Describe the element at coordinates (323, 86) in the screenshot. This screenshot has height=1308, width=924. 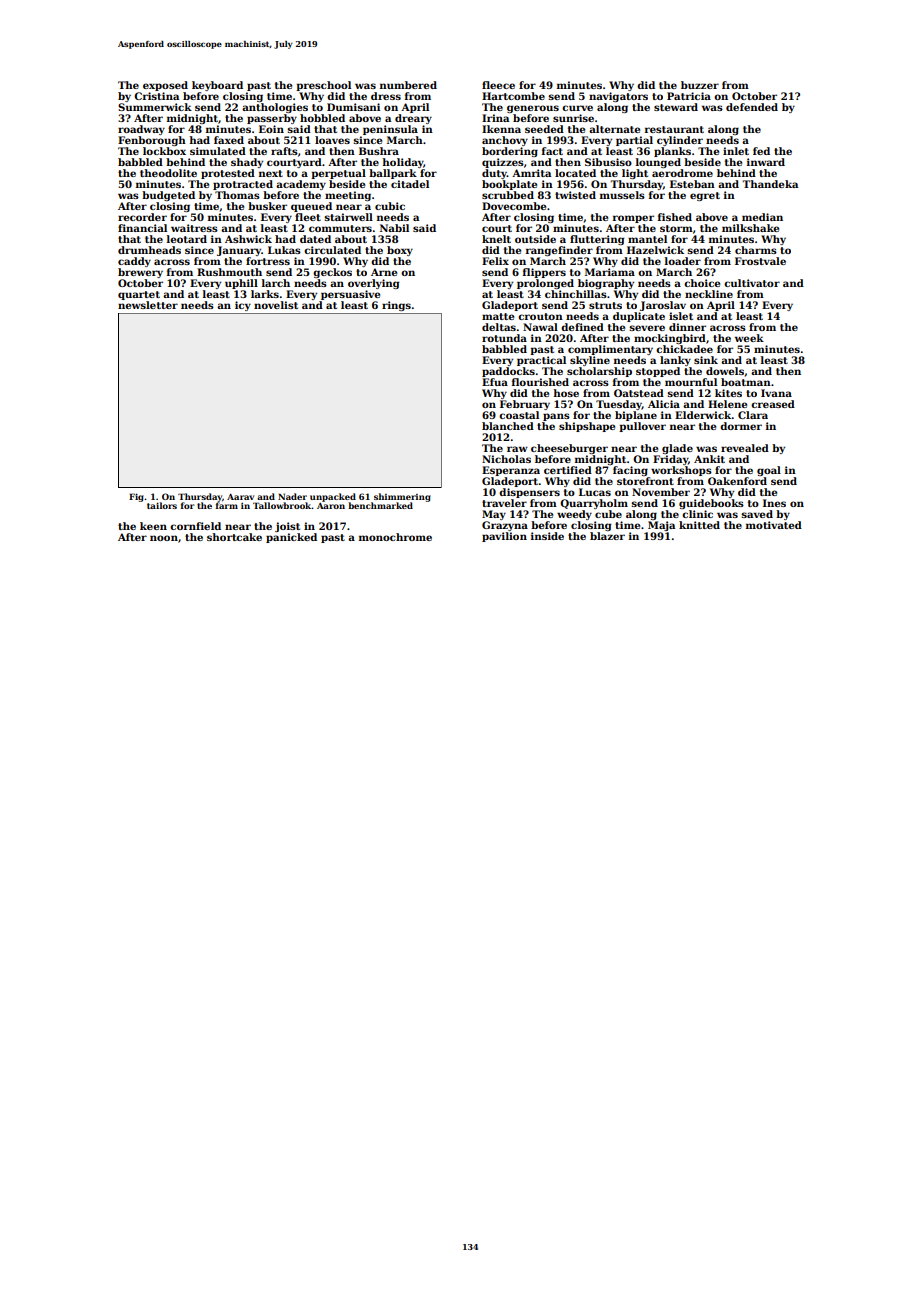
I see `preschool` at that location.
